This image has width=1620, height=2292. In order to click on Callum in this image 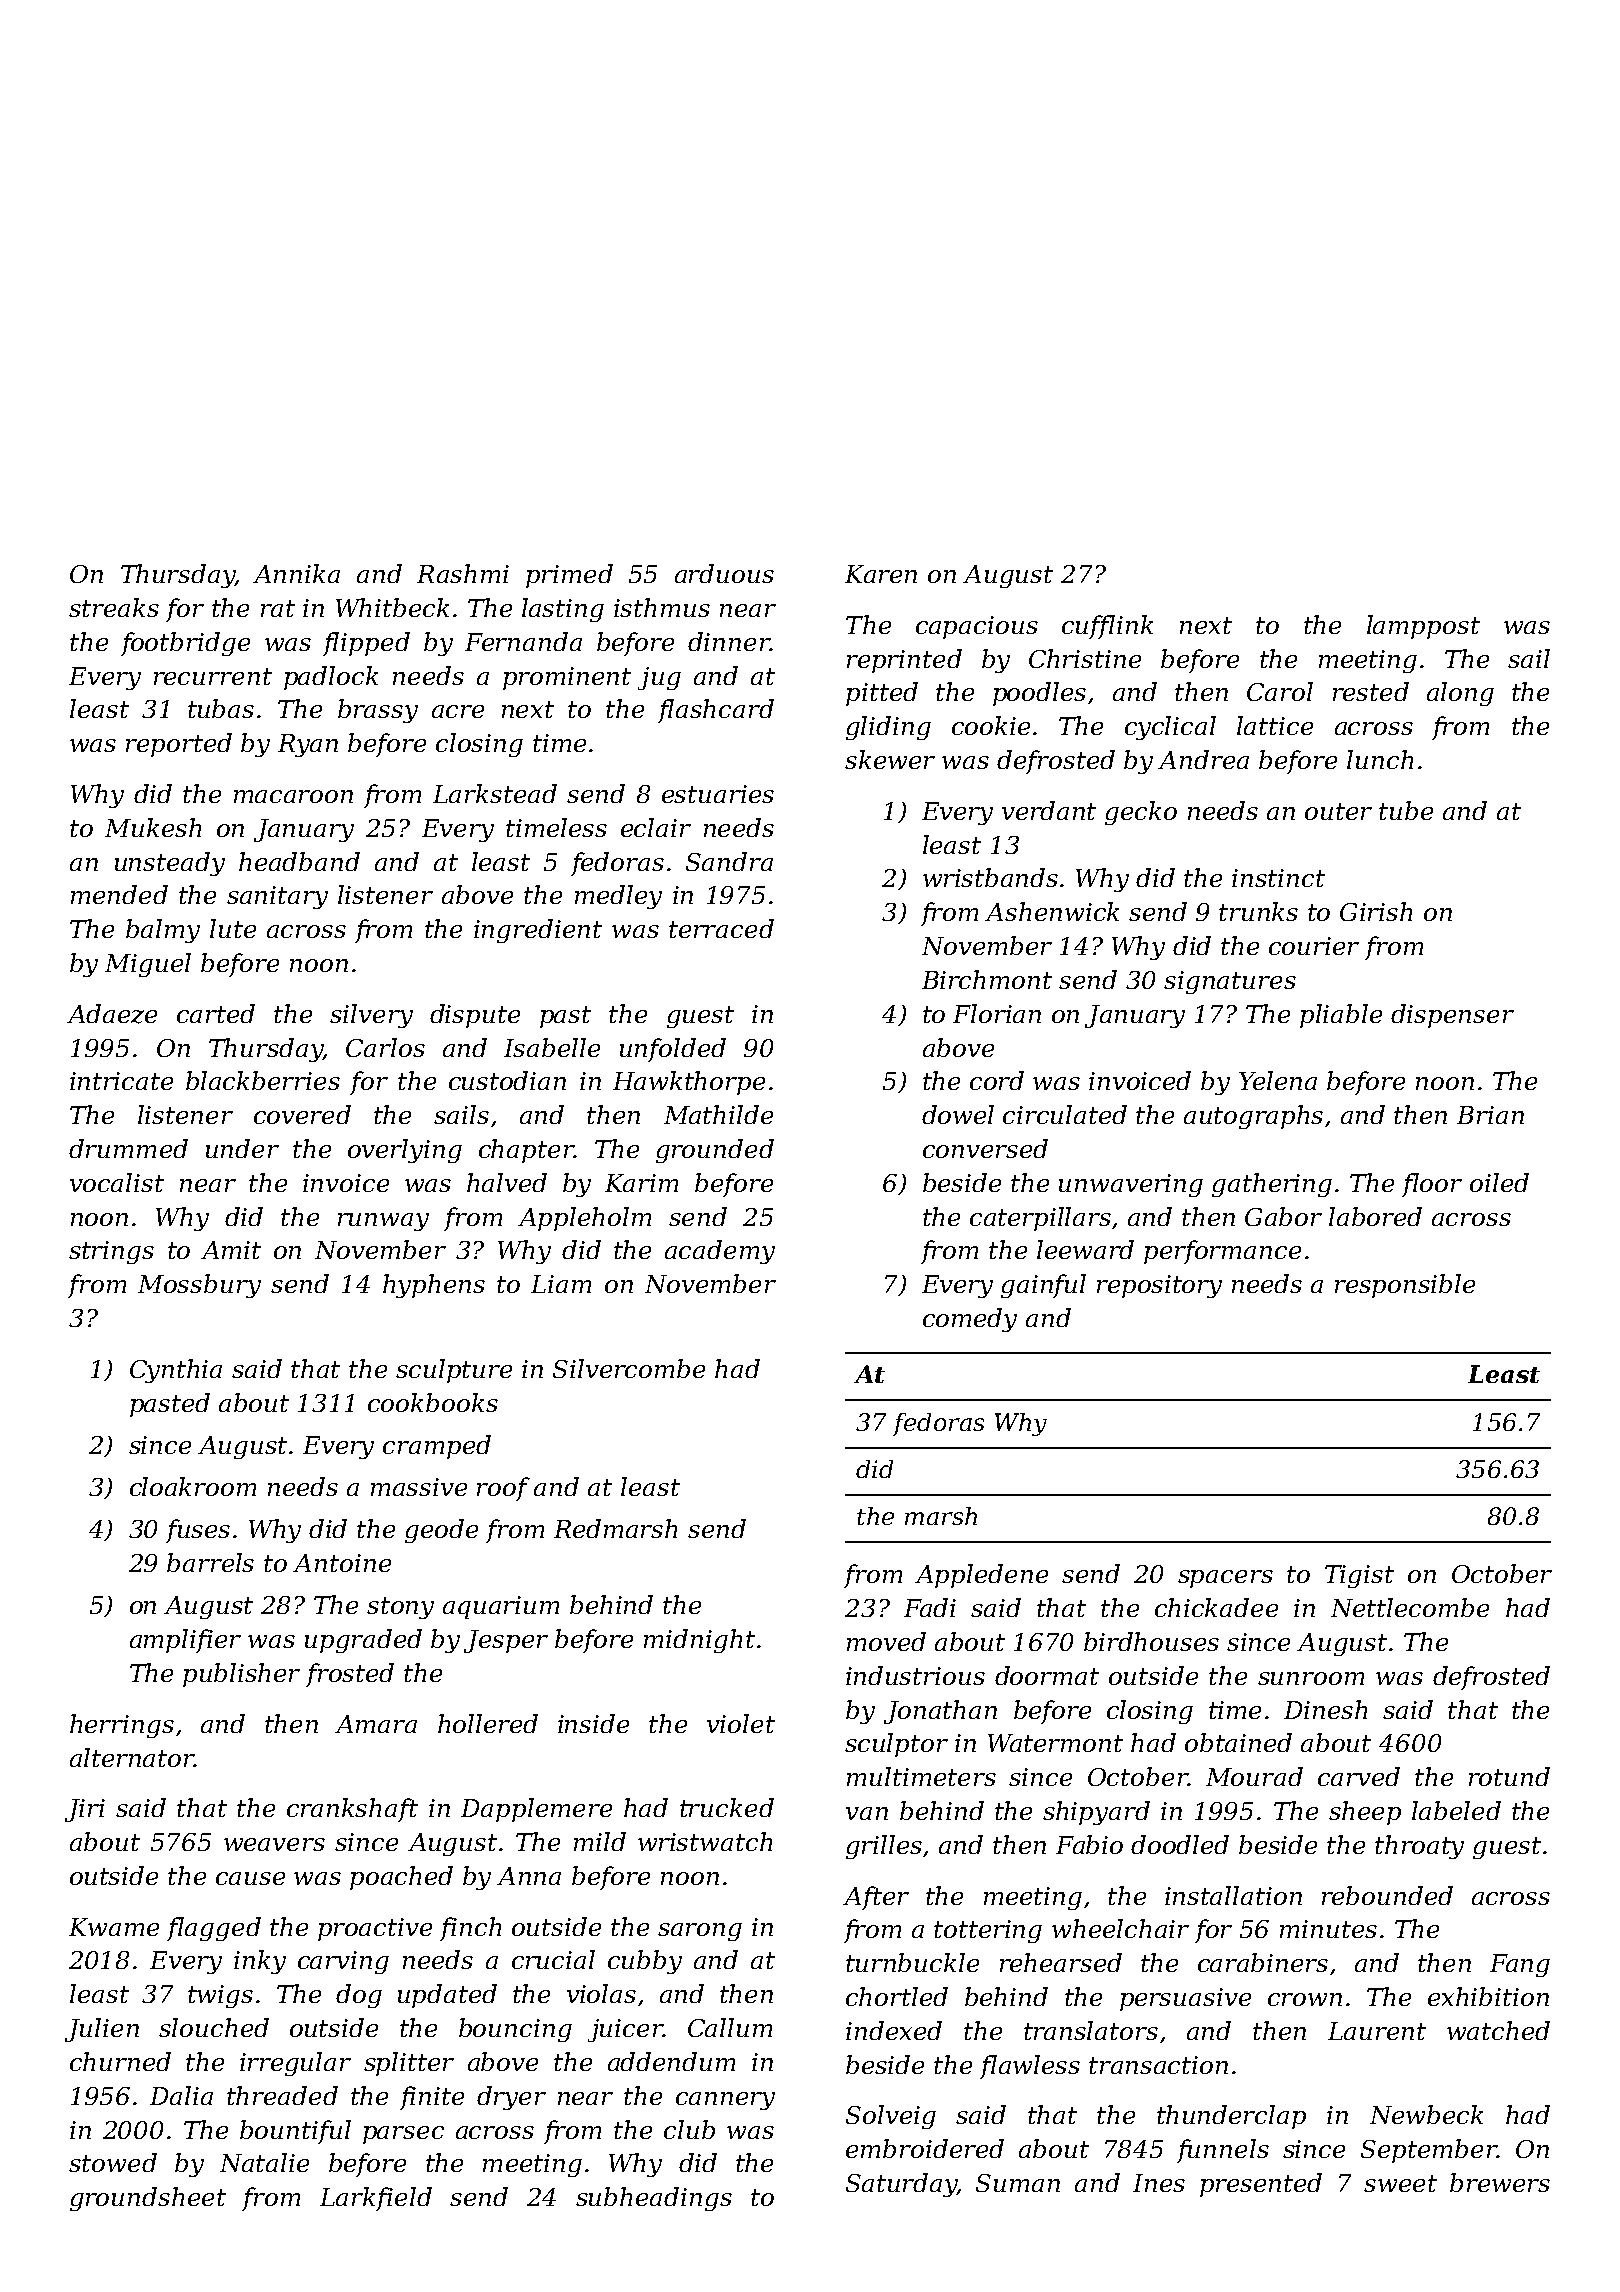, I will do `click(730, 2027)`.
